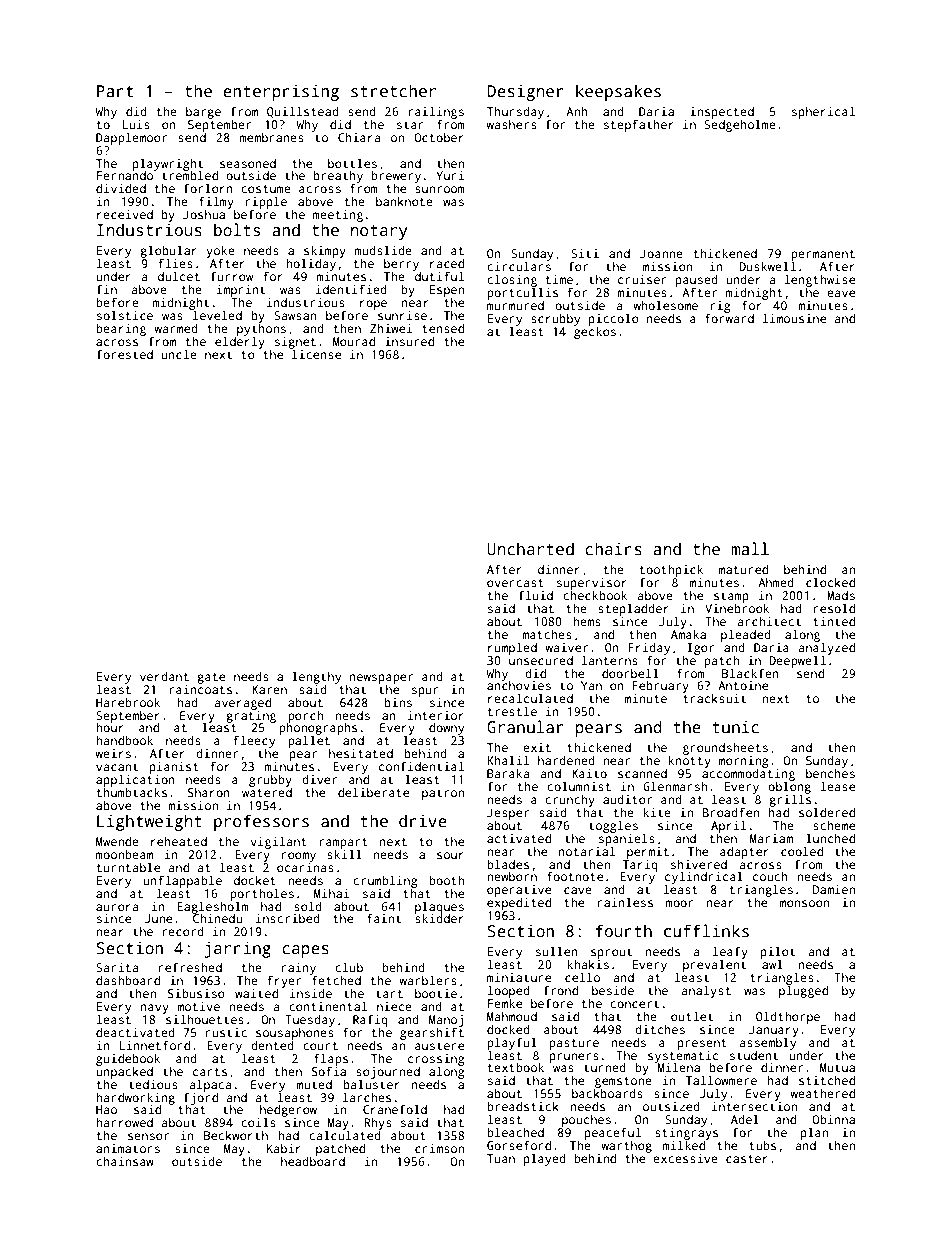 This screenshot has width=952, height=1233. I want to click on Damien, so click(834, 889).
